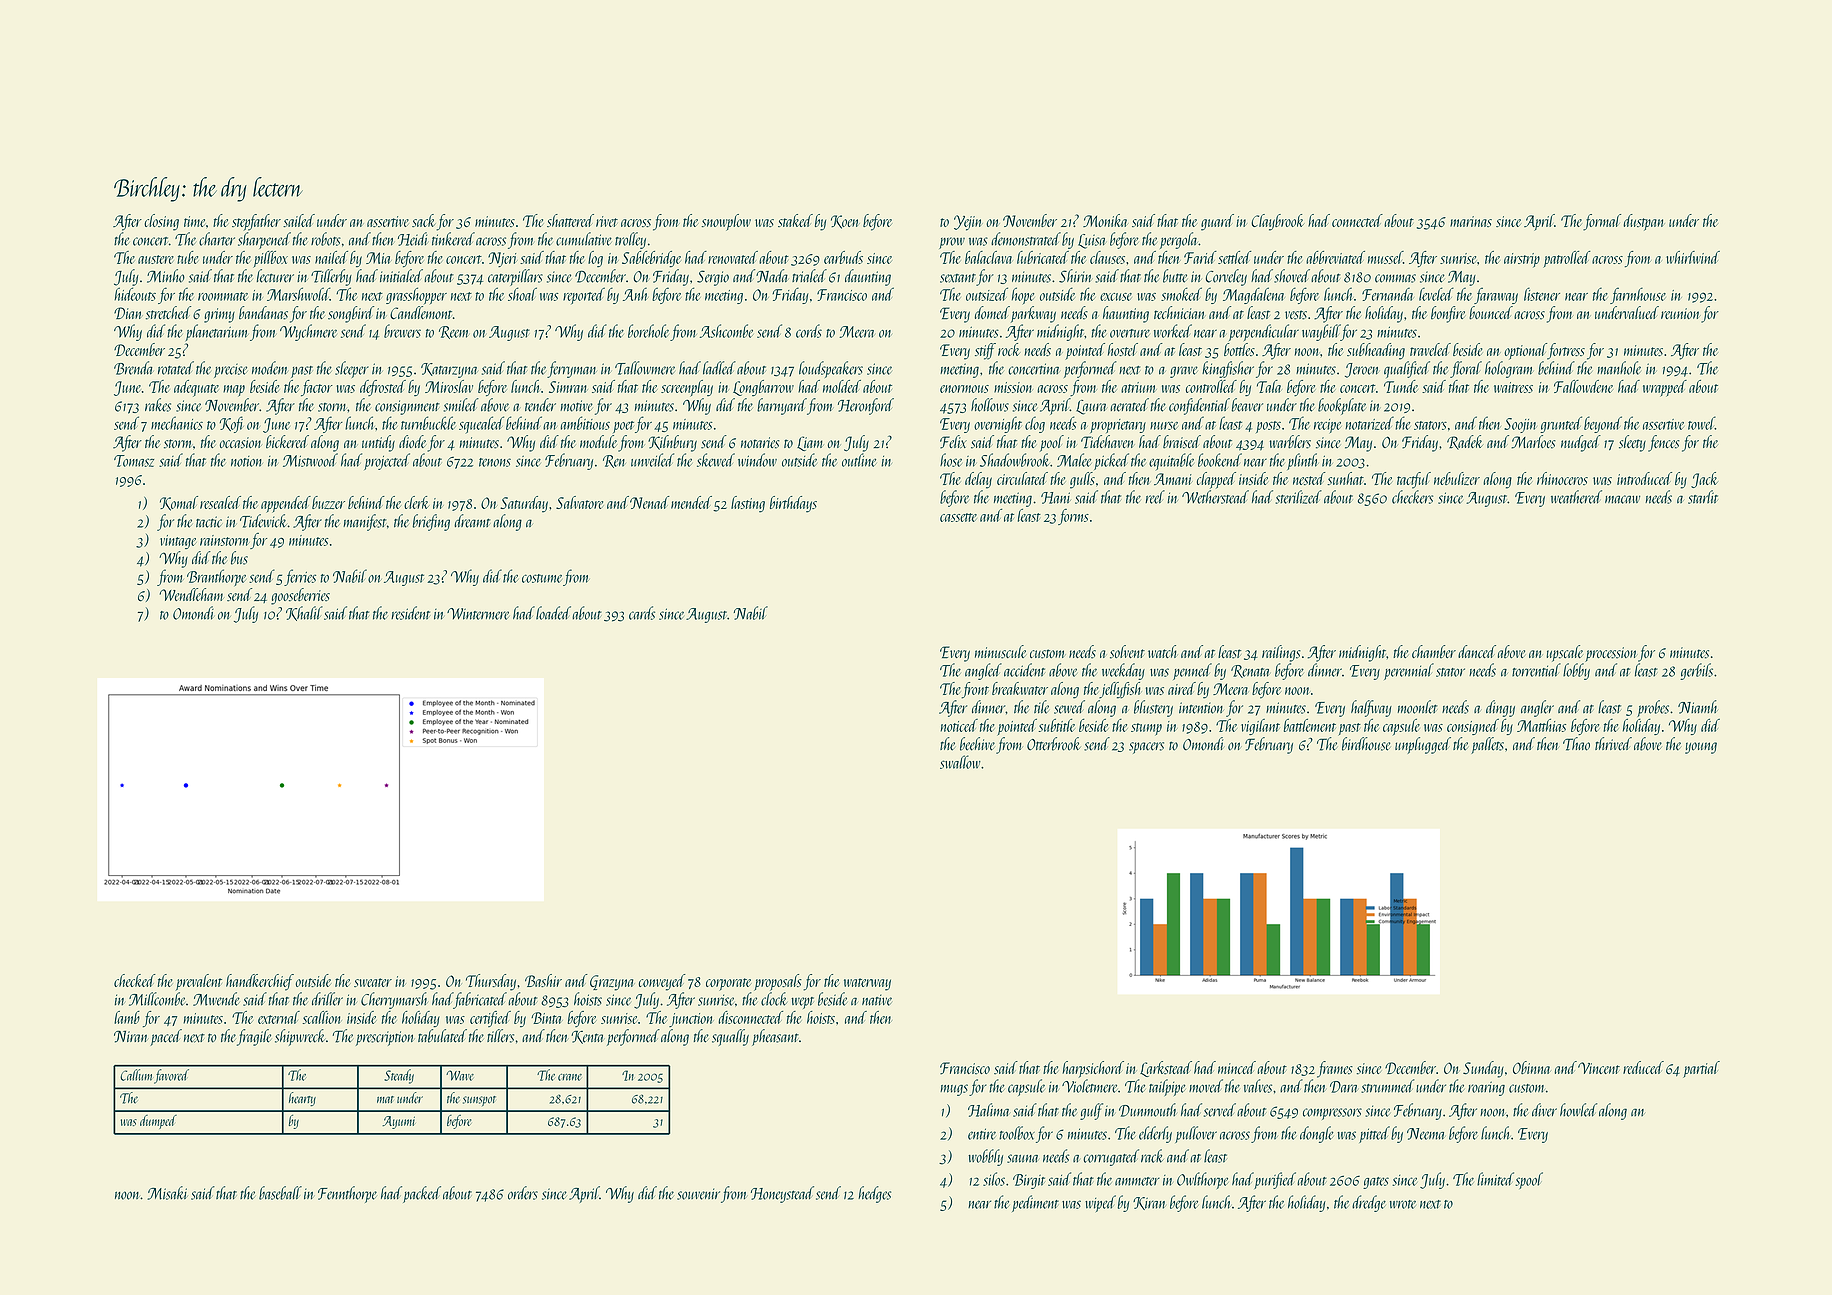  What do you see at coordinates (1369, 1203) in the document?
I see `dredge` at bounding box center [1369, 1203].
